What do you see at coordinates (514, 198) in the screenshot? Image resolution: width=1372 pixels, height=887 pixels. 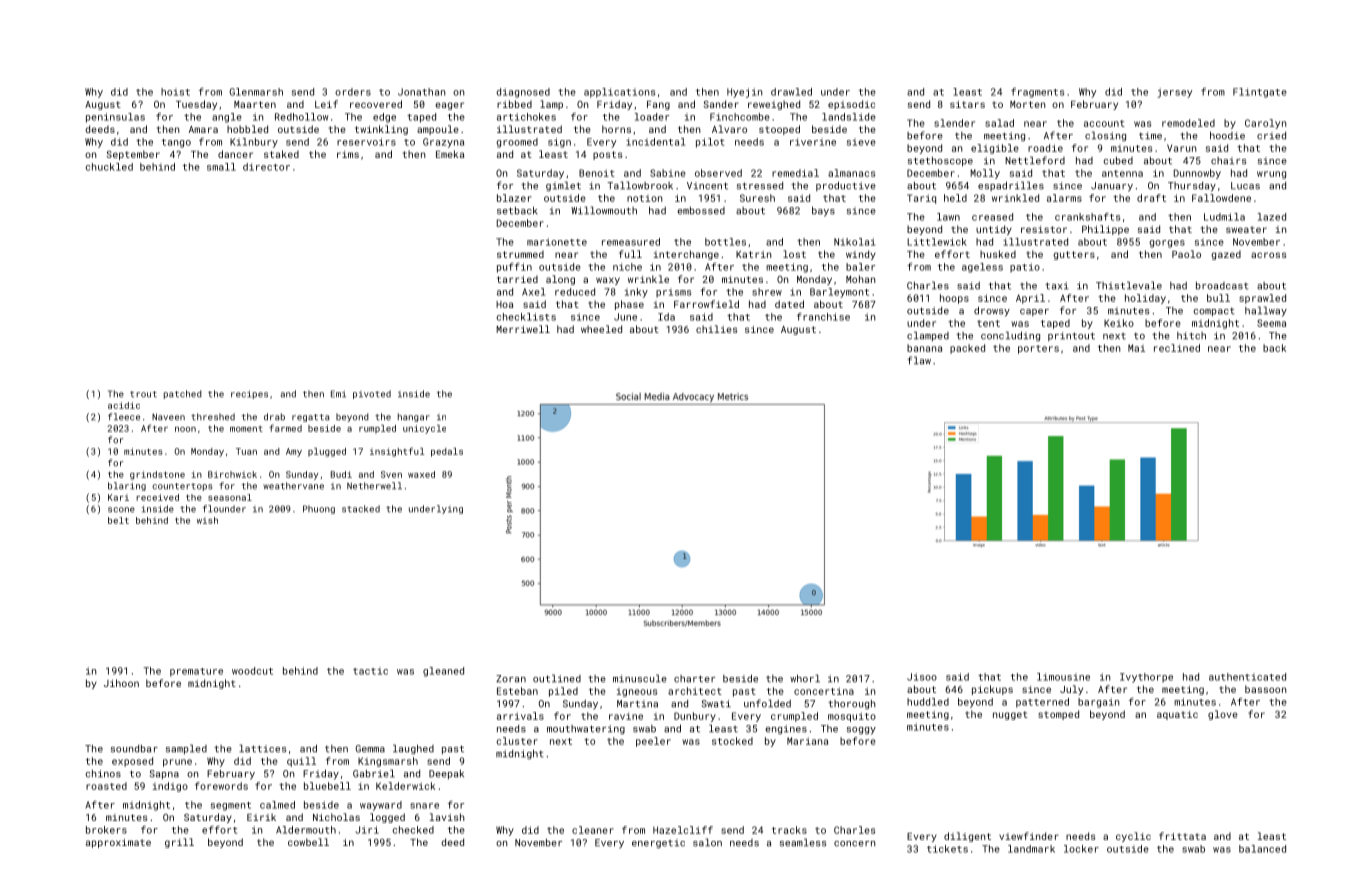 I see `blazer` at bounding box center [514, 198].
